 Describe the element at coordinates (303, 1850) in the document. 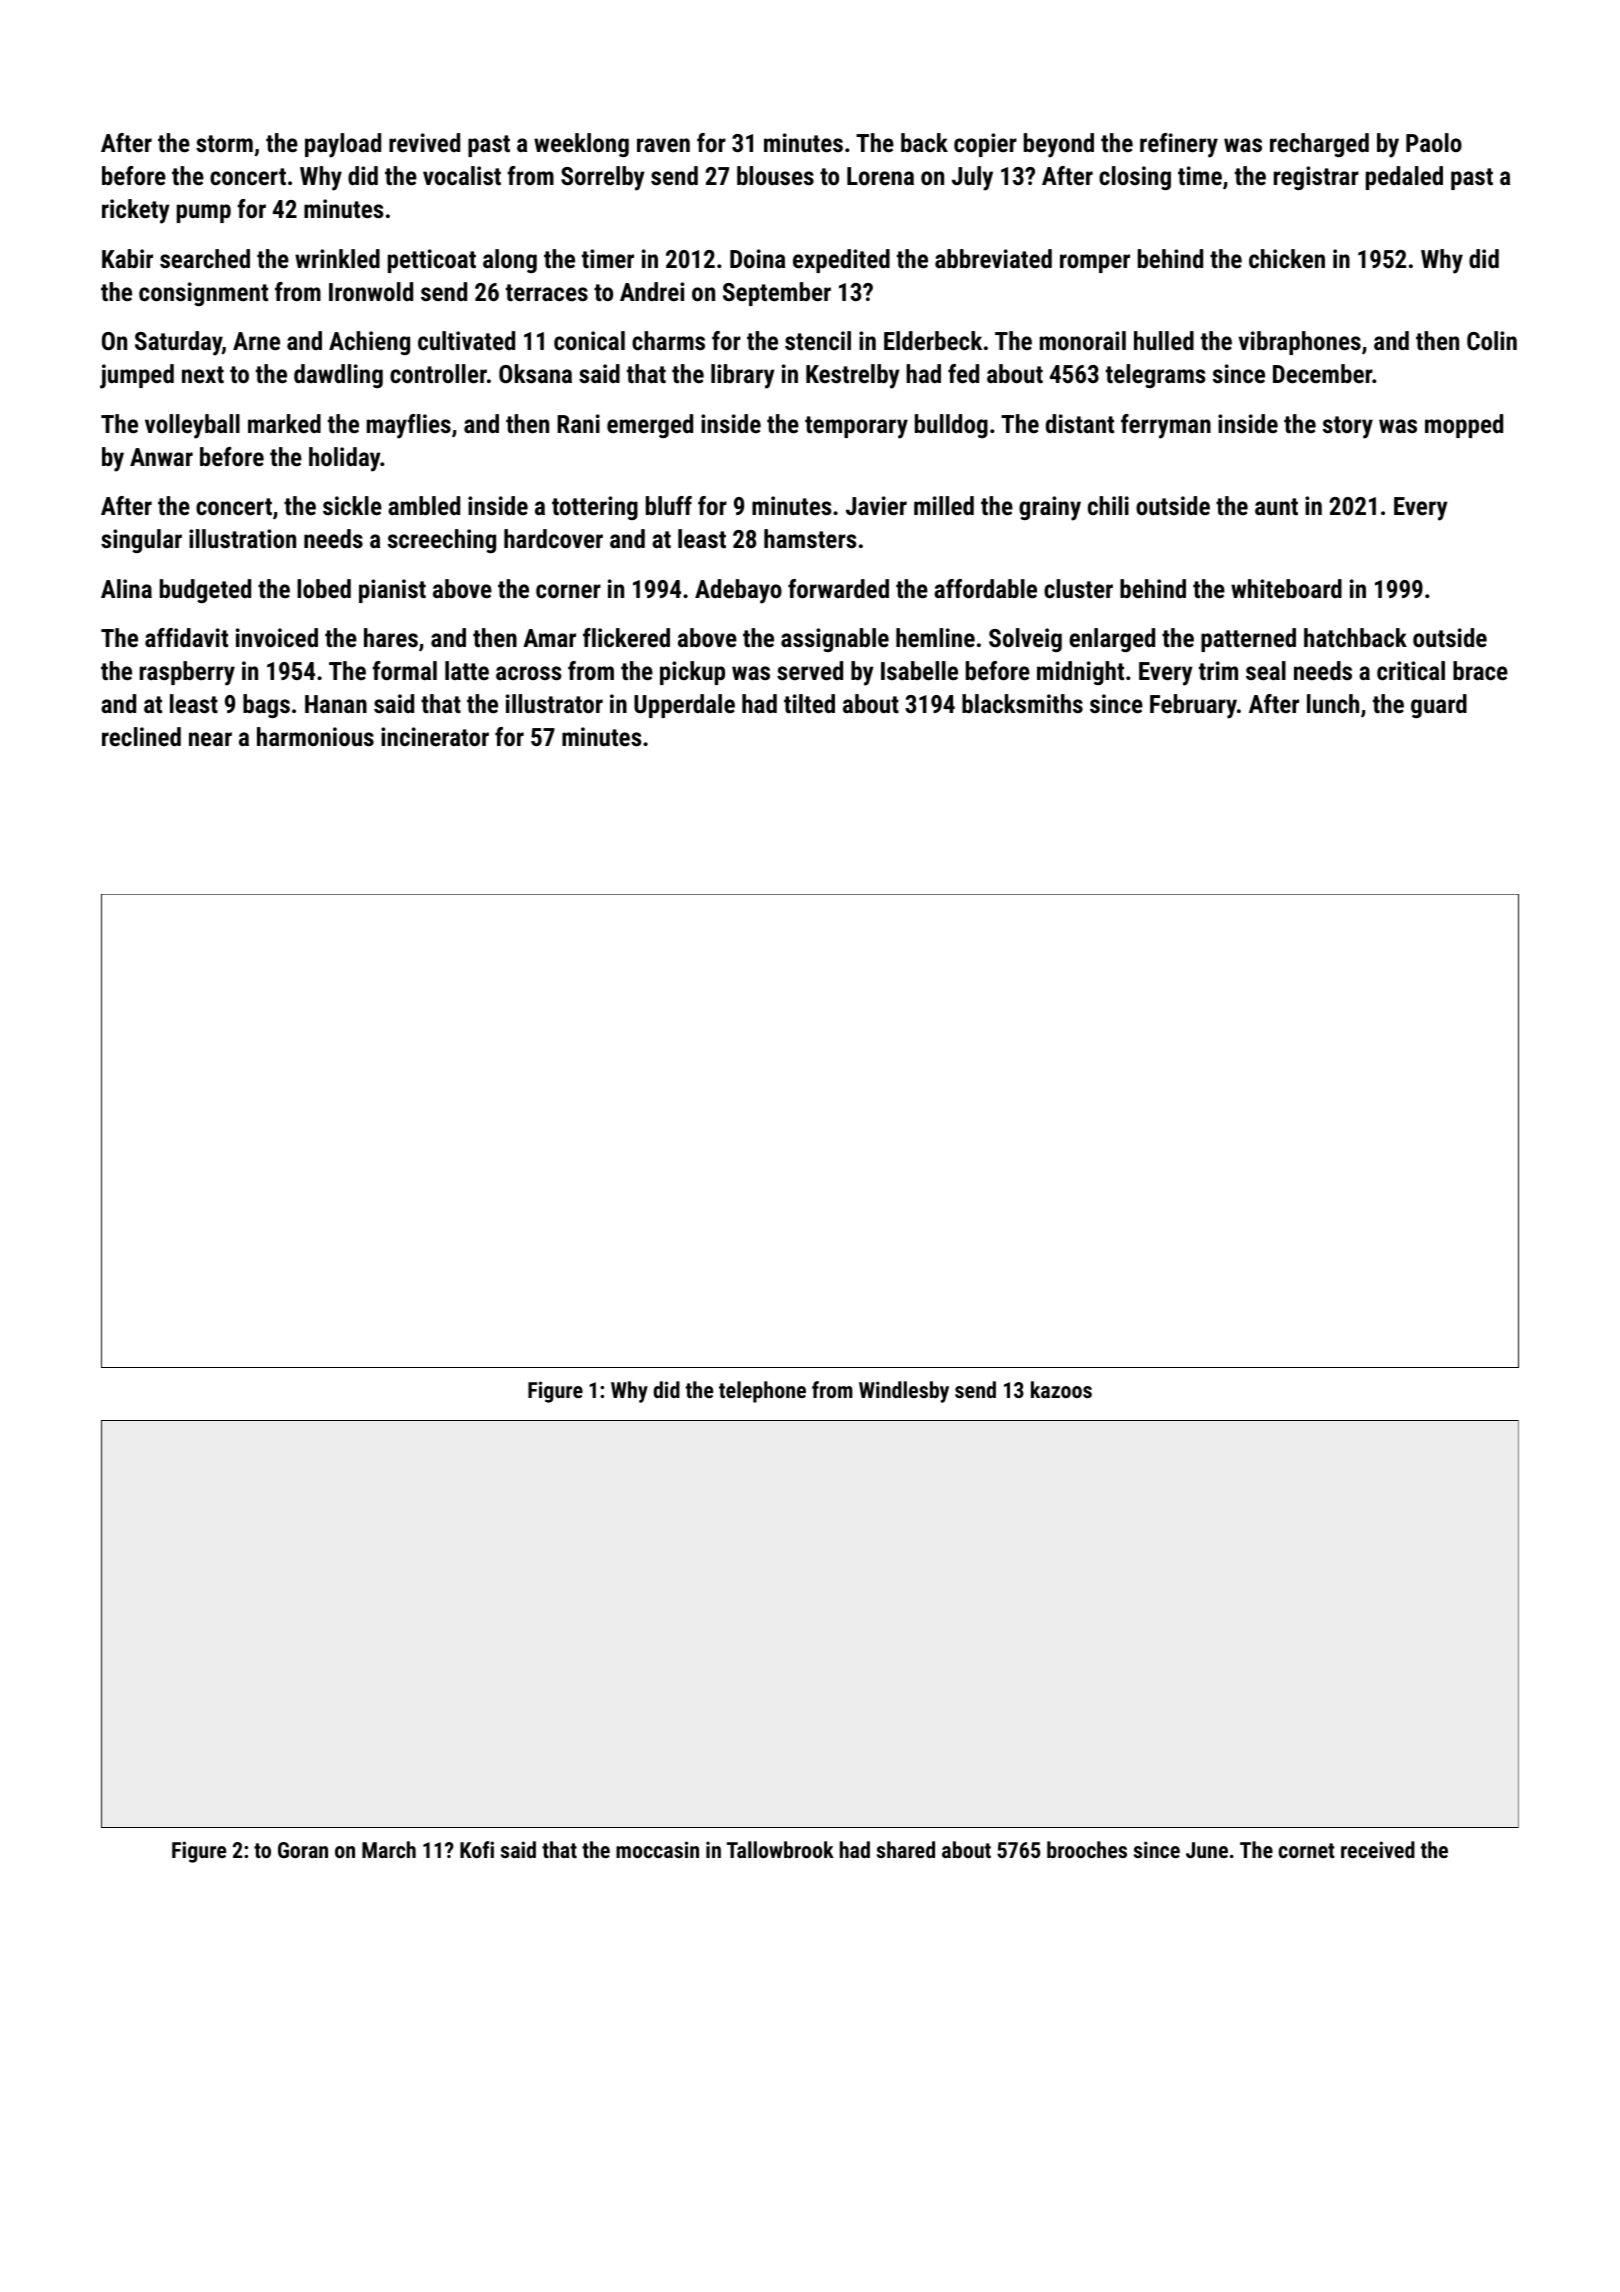

I see `Goran` at that location.
